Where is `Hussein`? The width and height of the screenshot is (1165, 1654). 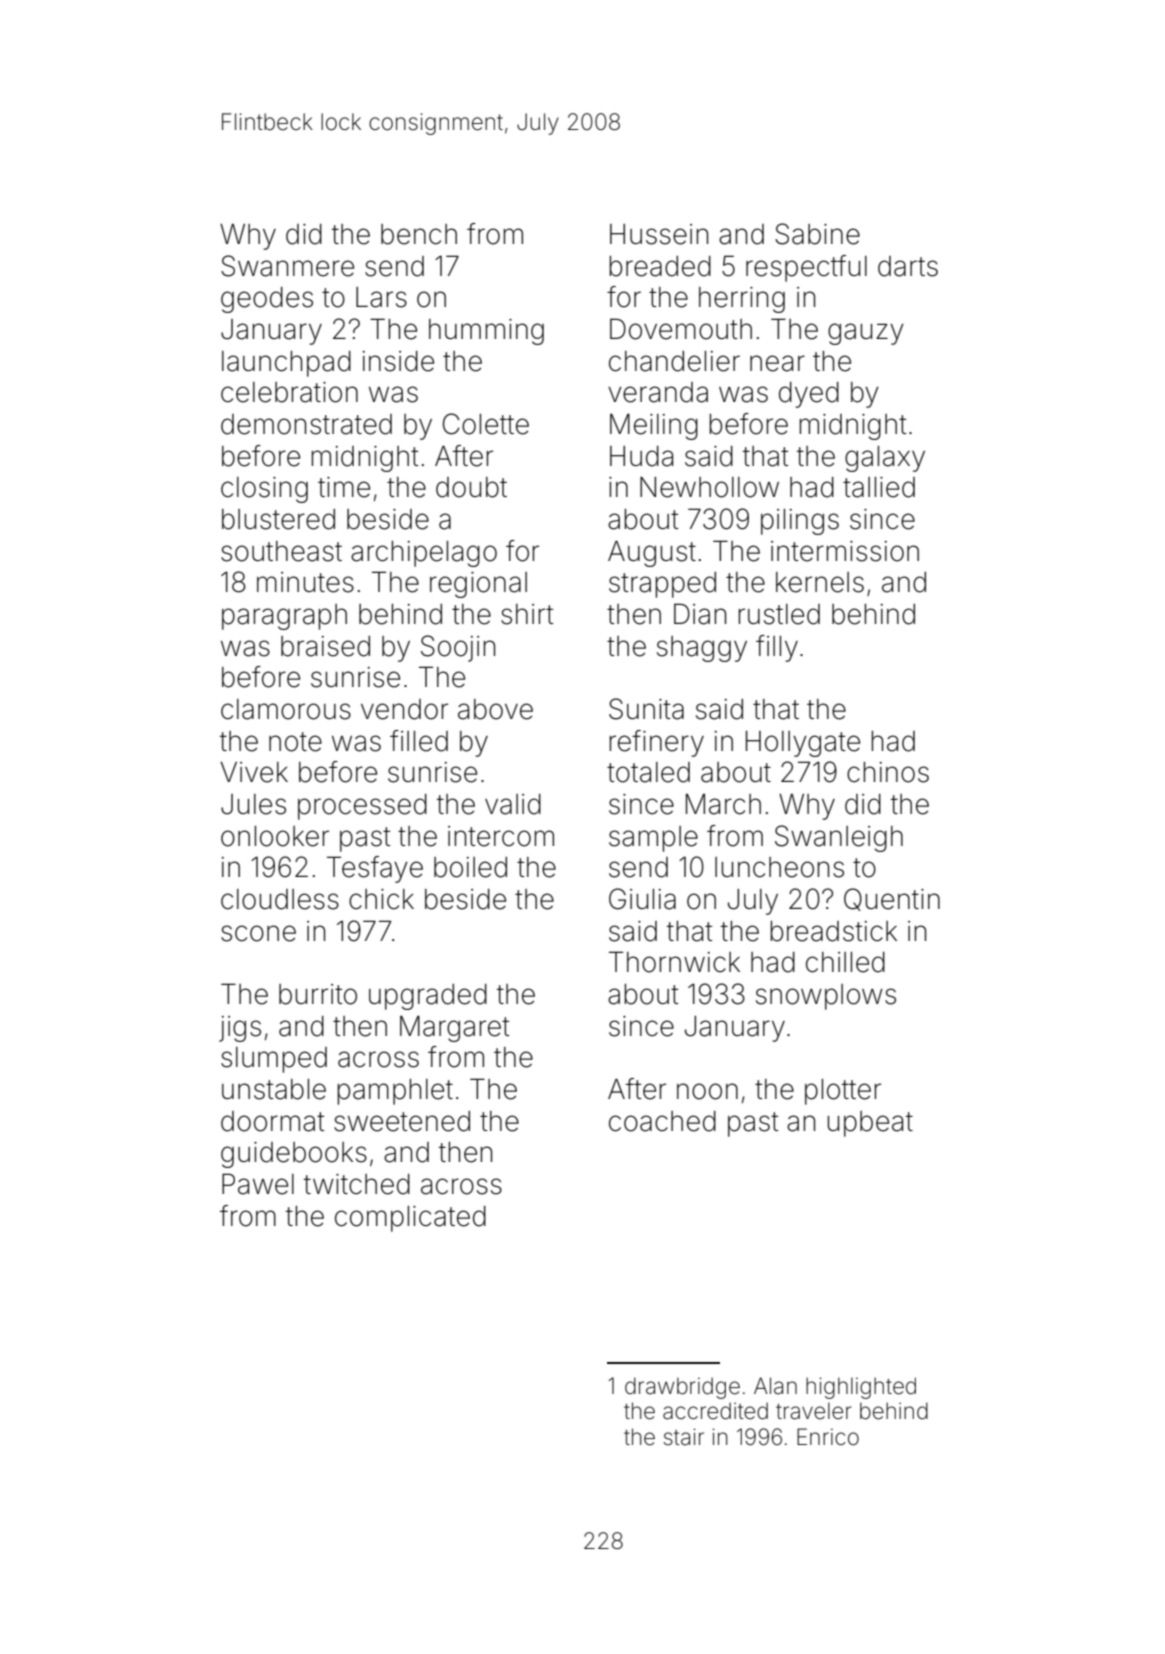 Hussein is located at coordinates (659, 234).
